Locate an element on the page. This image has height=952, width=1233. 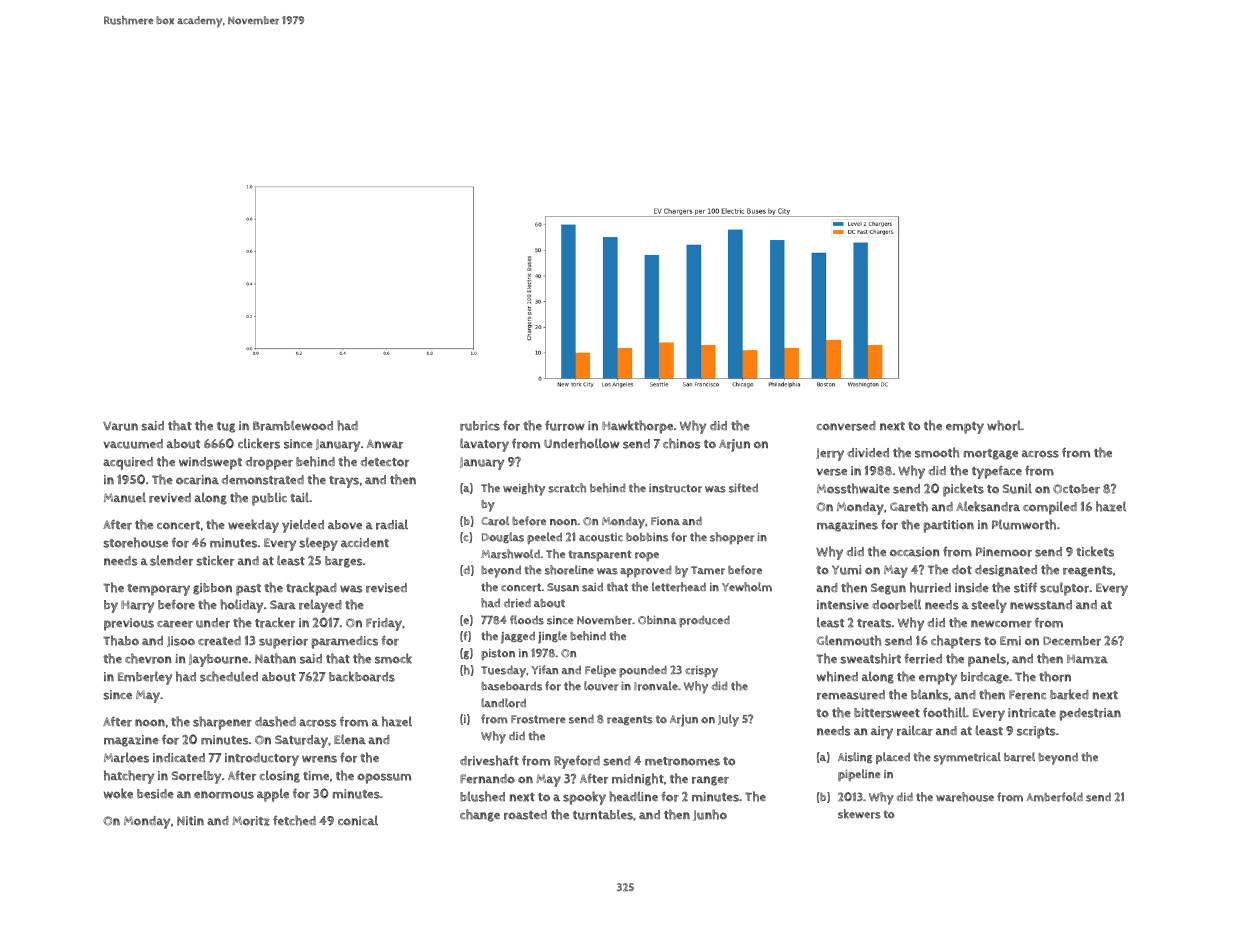
pedestrian is located at coordinates (1090, 714).
